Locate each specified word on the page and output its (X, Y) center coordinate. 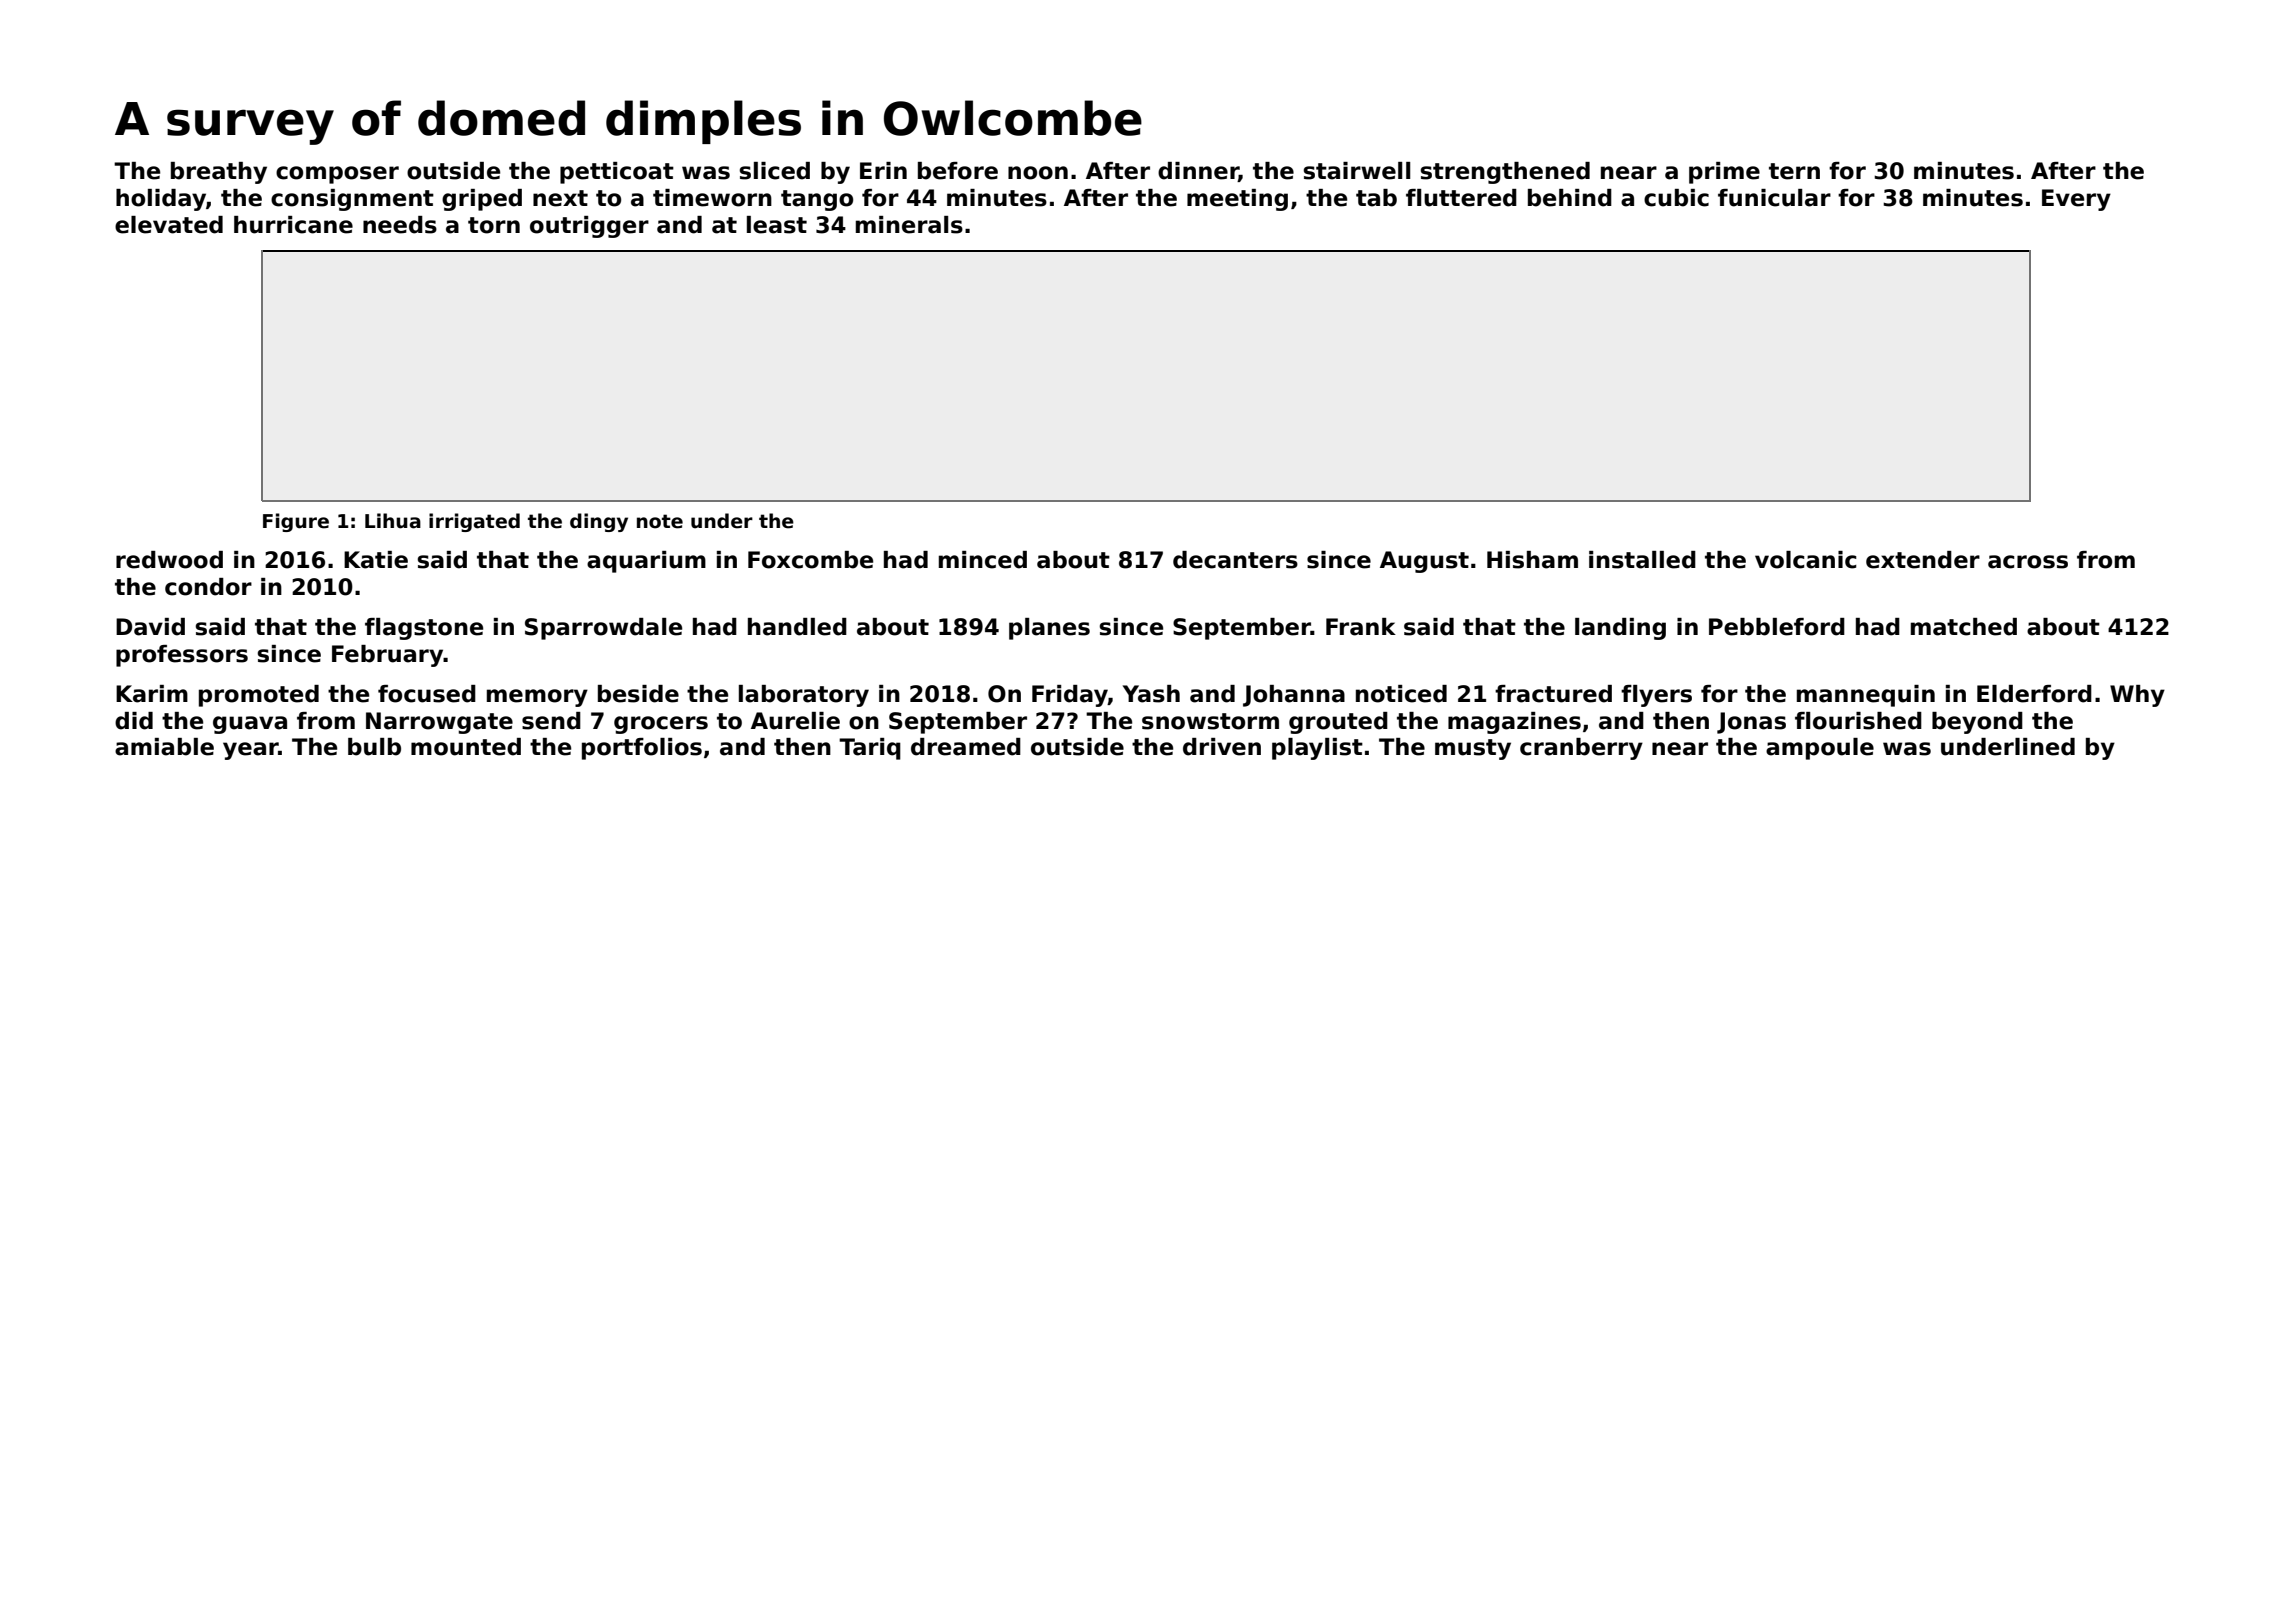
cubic (1676, 198)
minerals (909, 225)
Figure (296, 522)
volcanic (1805, 560)
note (660, 521)
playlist (1317, 749)
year (250, 751)
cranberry (1581, 749)
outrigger (589, 227)
